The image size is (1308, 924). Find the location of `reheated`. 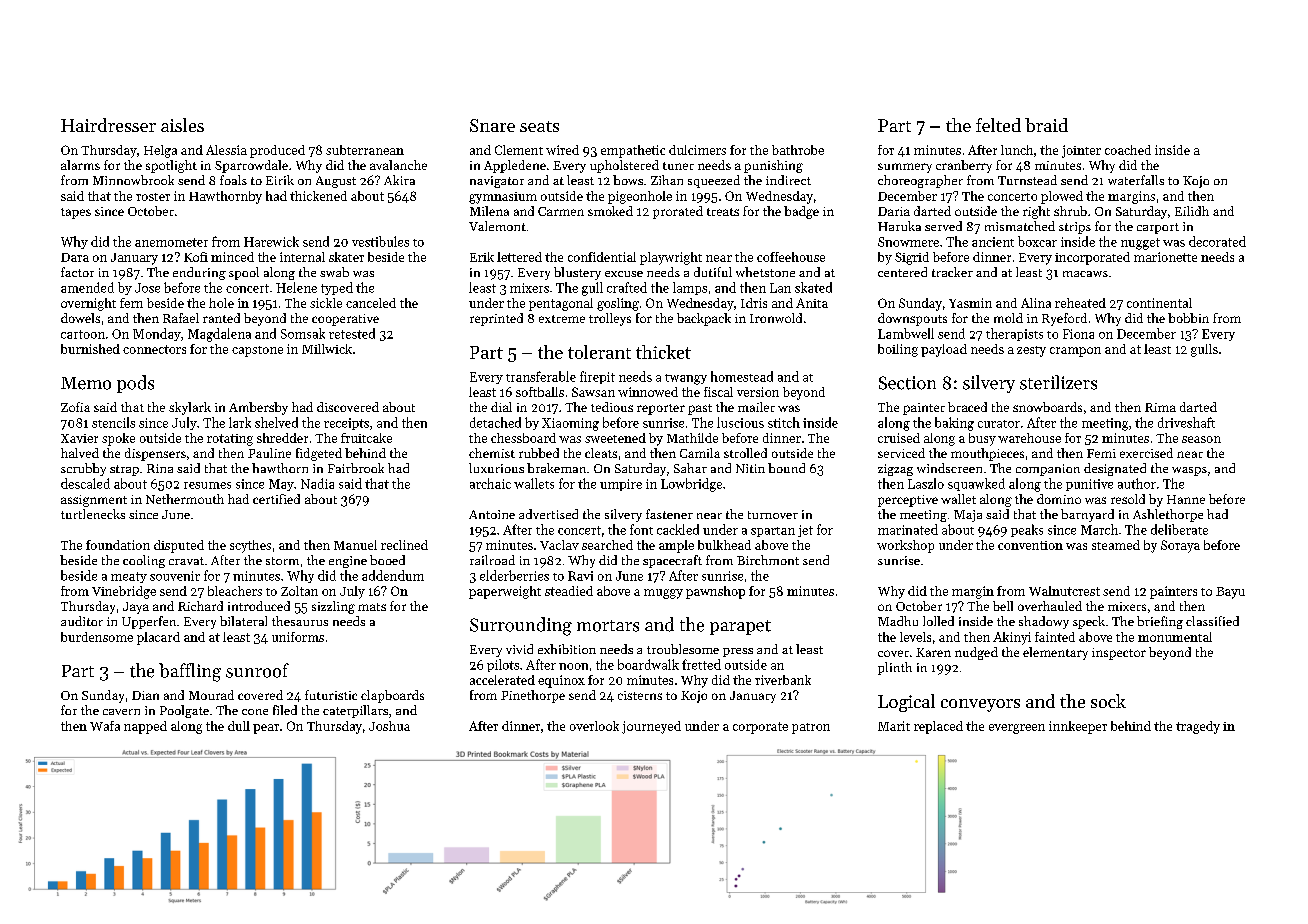

reheated is located at coordinates (1080, 303).
